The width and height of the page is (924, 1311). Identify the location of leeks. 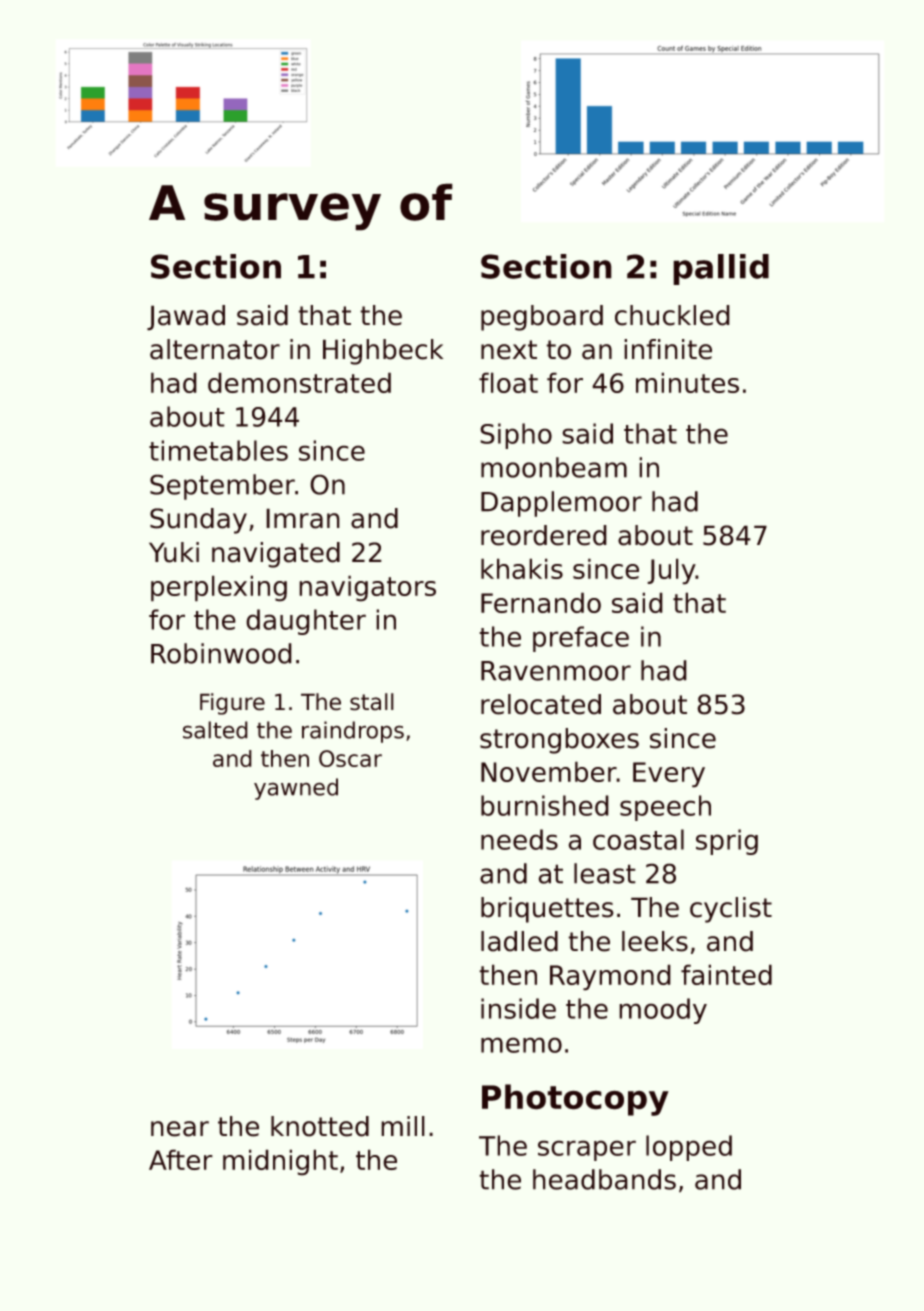
(655, 941).
